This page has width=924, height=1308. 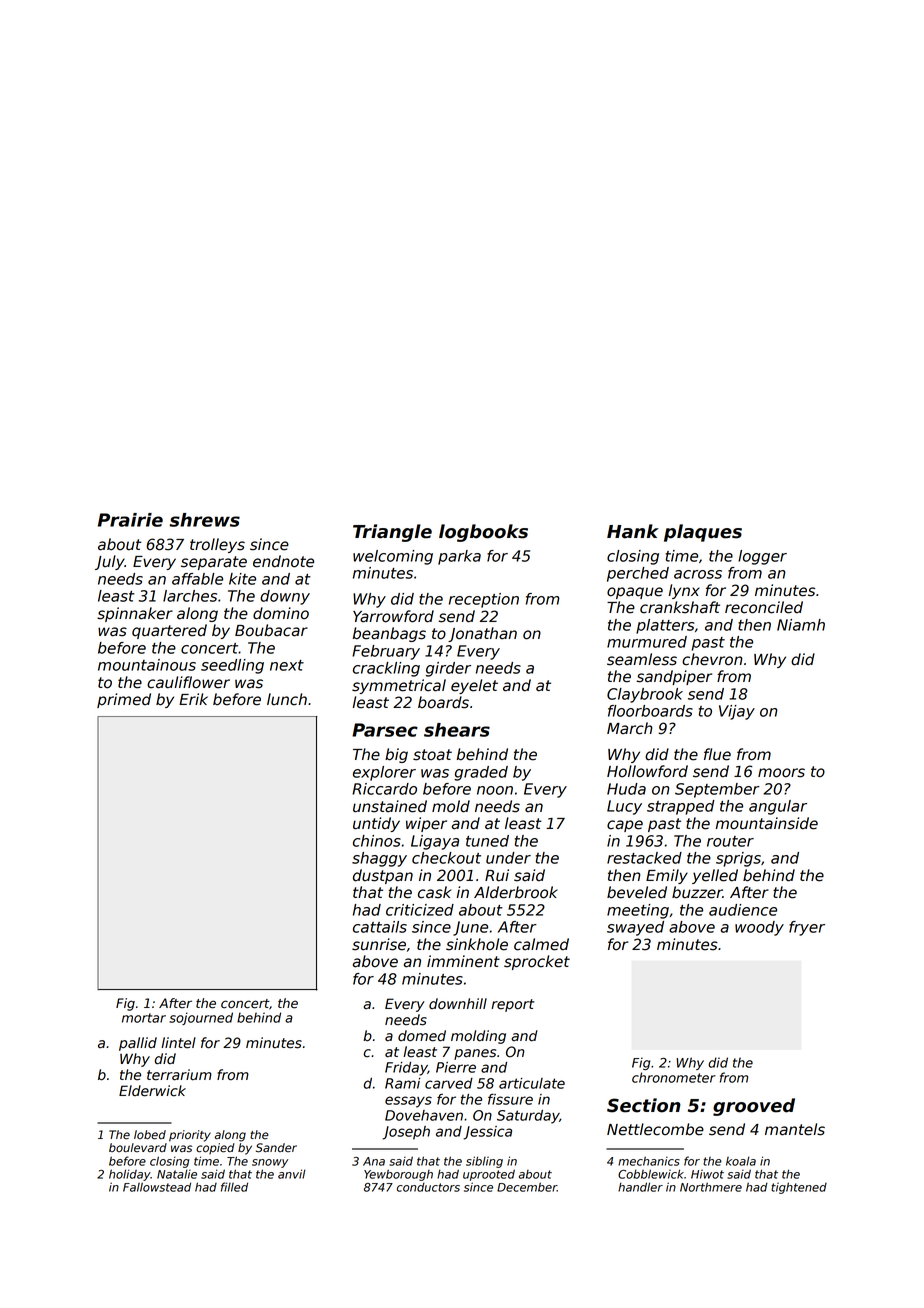 I want to click on sojourned, so click(x=201, y=1018).
